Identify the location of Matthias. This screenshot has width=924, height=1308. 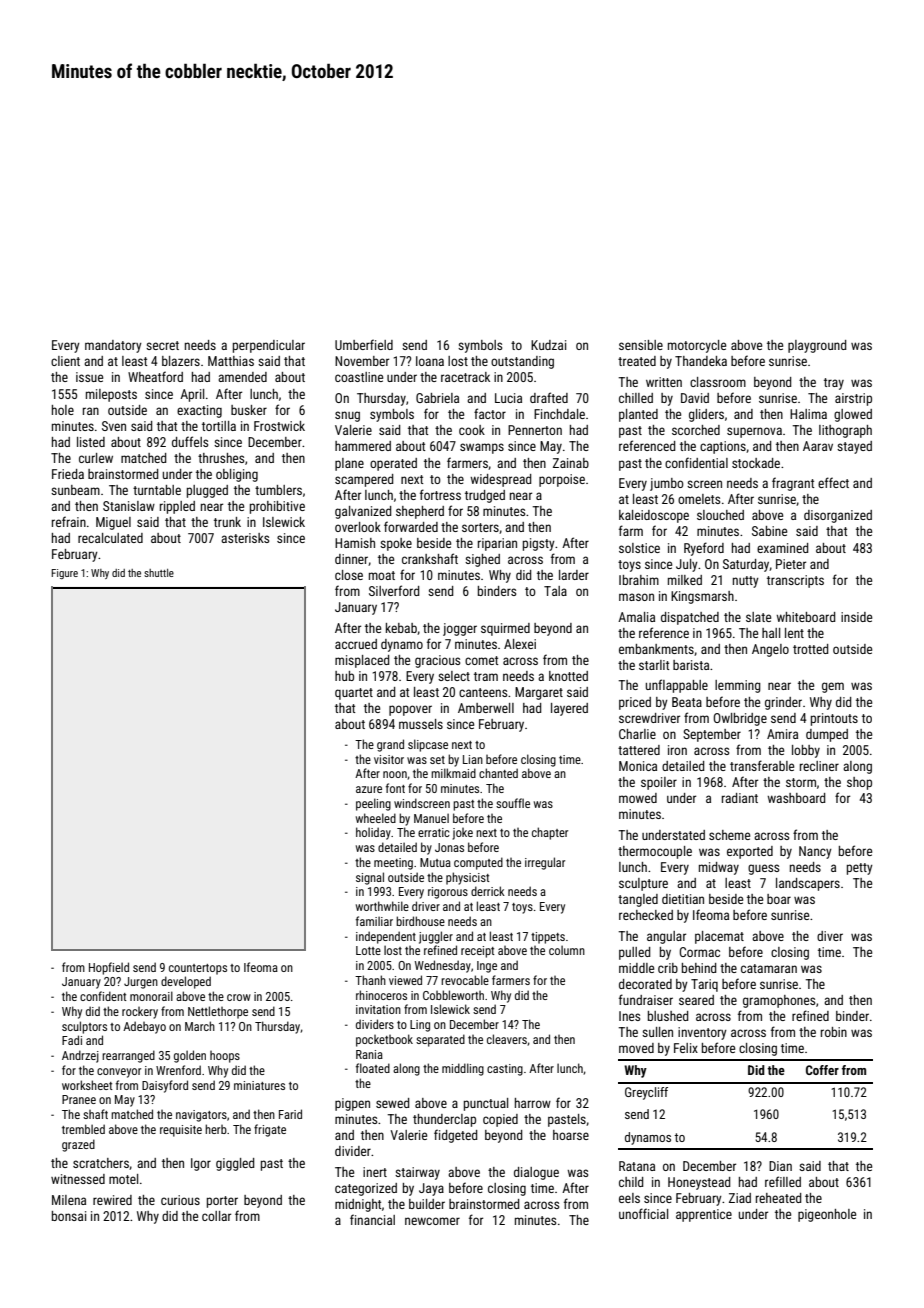
(231, 361).
